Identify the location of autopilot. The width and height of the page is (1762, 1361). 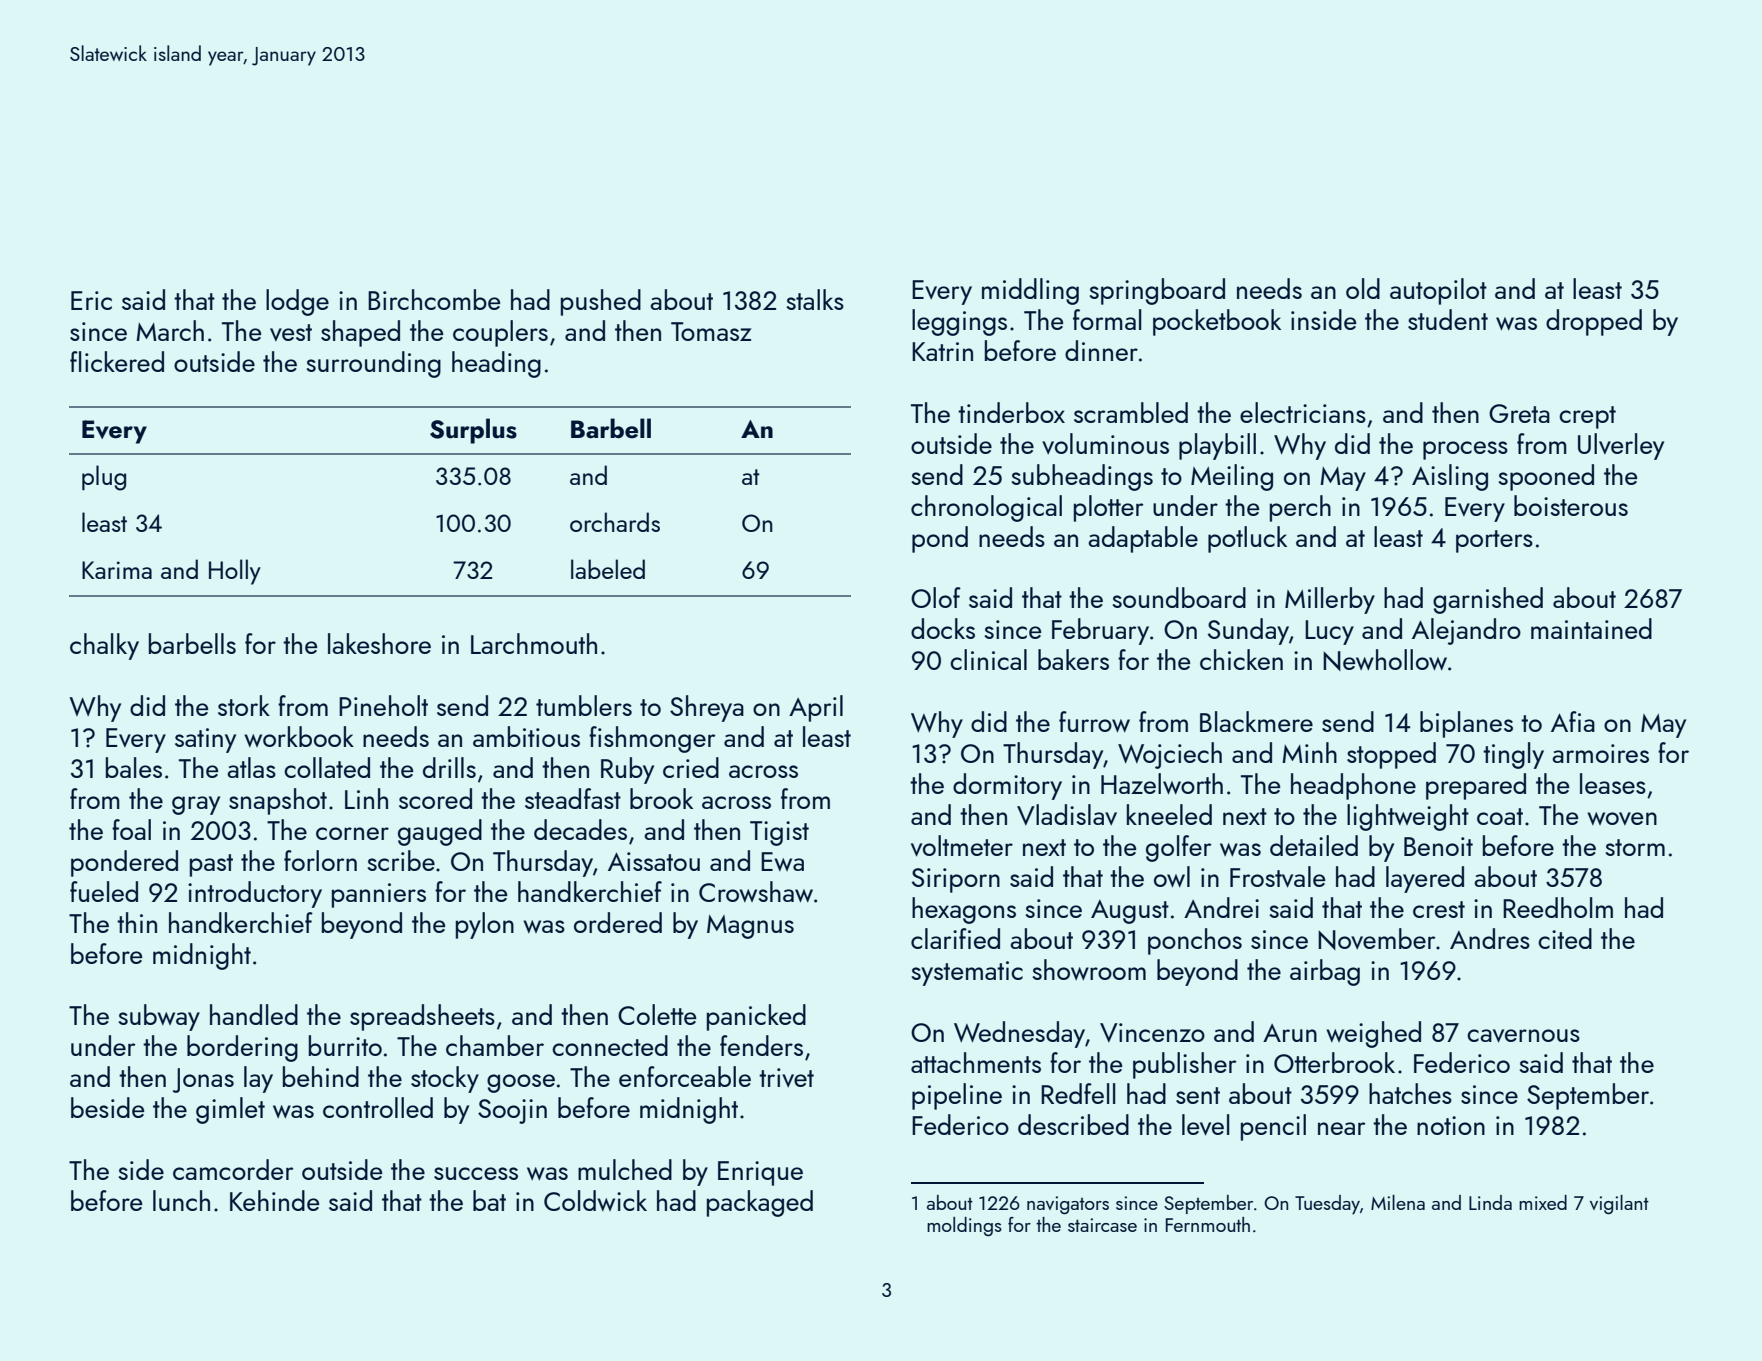
(1438, 291).
